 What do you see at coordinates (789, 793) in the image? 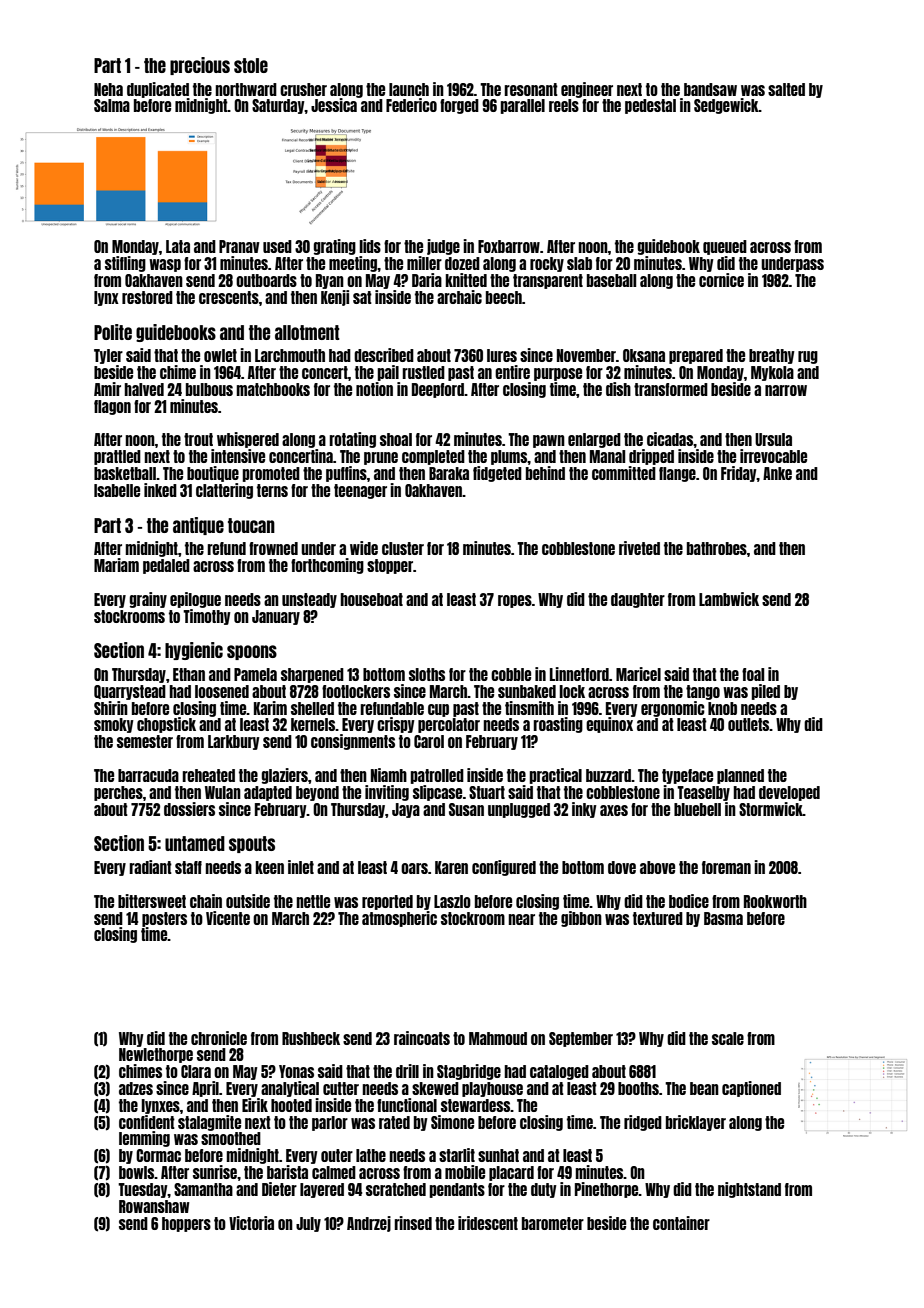
I see `developed` at bounding box center [789, 793].
